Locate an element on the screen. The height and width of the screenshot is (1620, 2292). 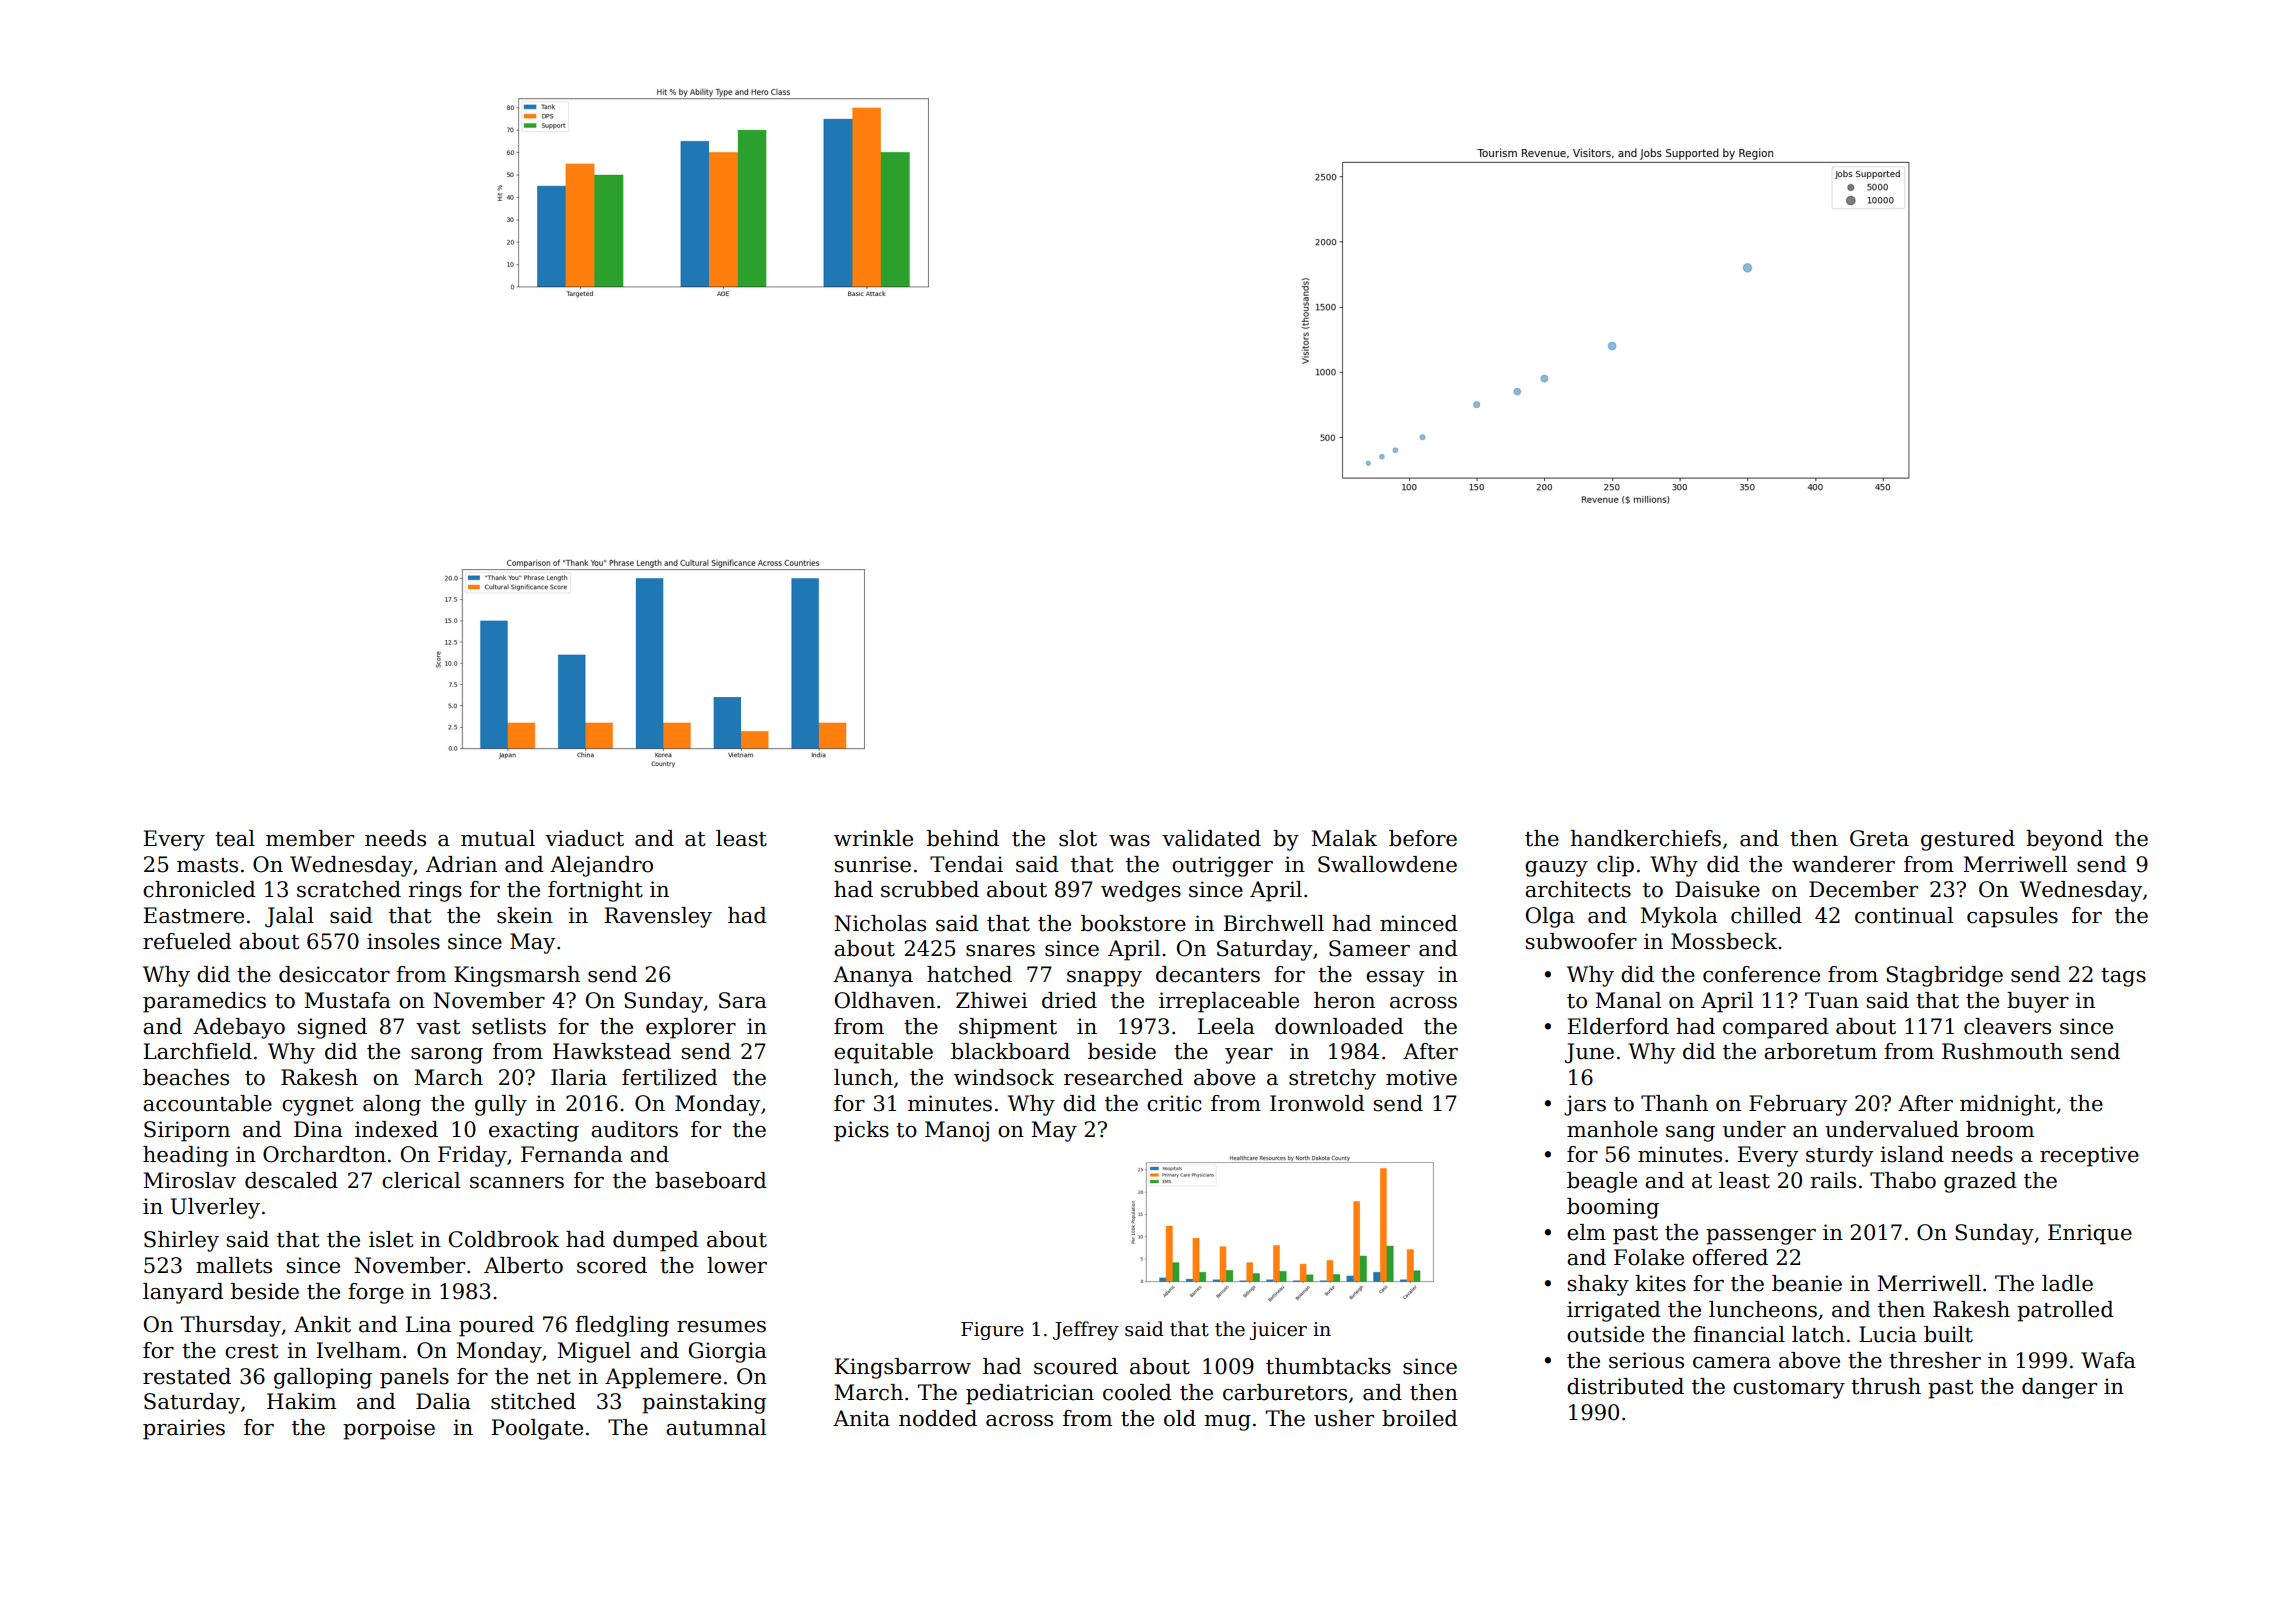
baseboard is located at coordinates (711, 1180).
